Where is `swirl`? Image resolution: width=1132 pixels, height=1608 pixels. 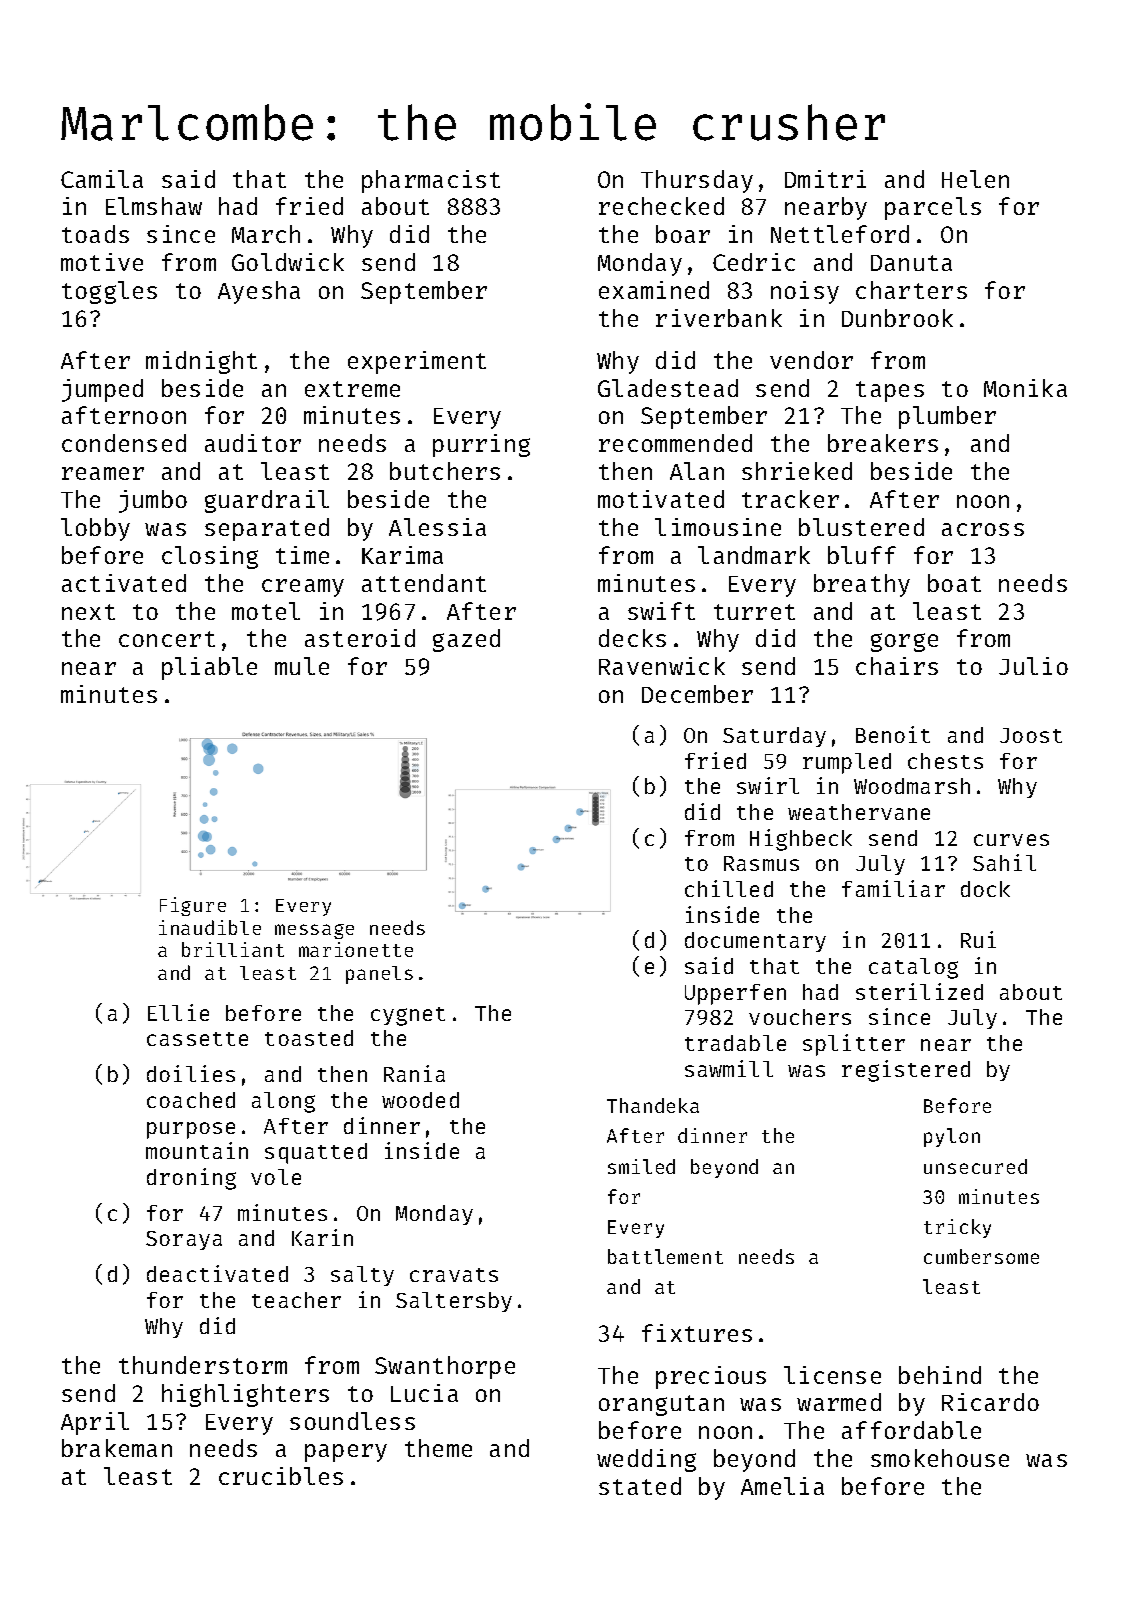
swirl is located at coordinates (768, 785).
